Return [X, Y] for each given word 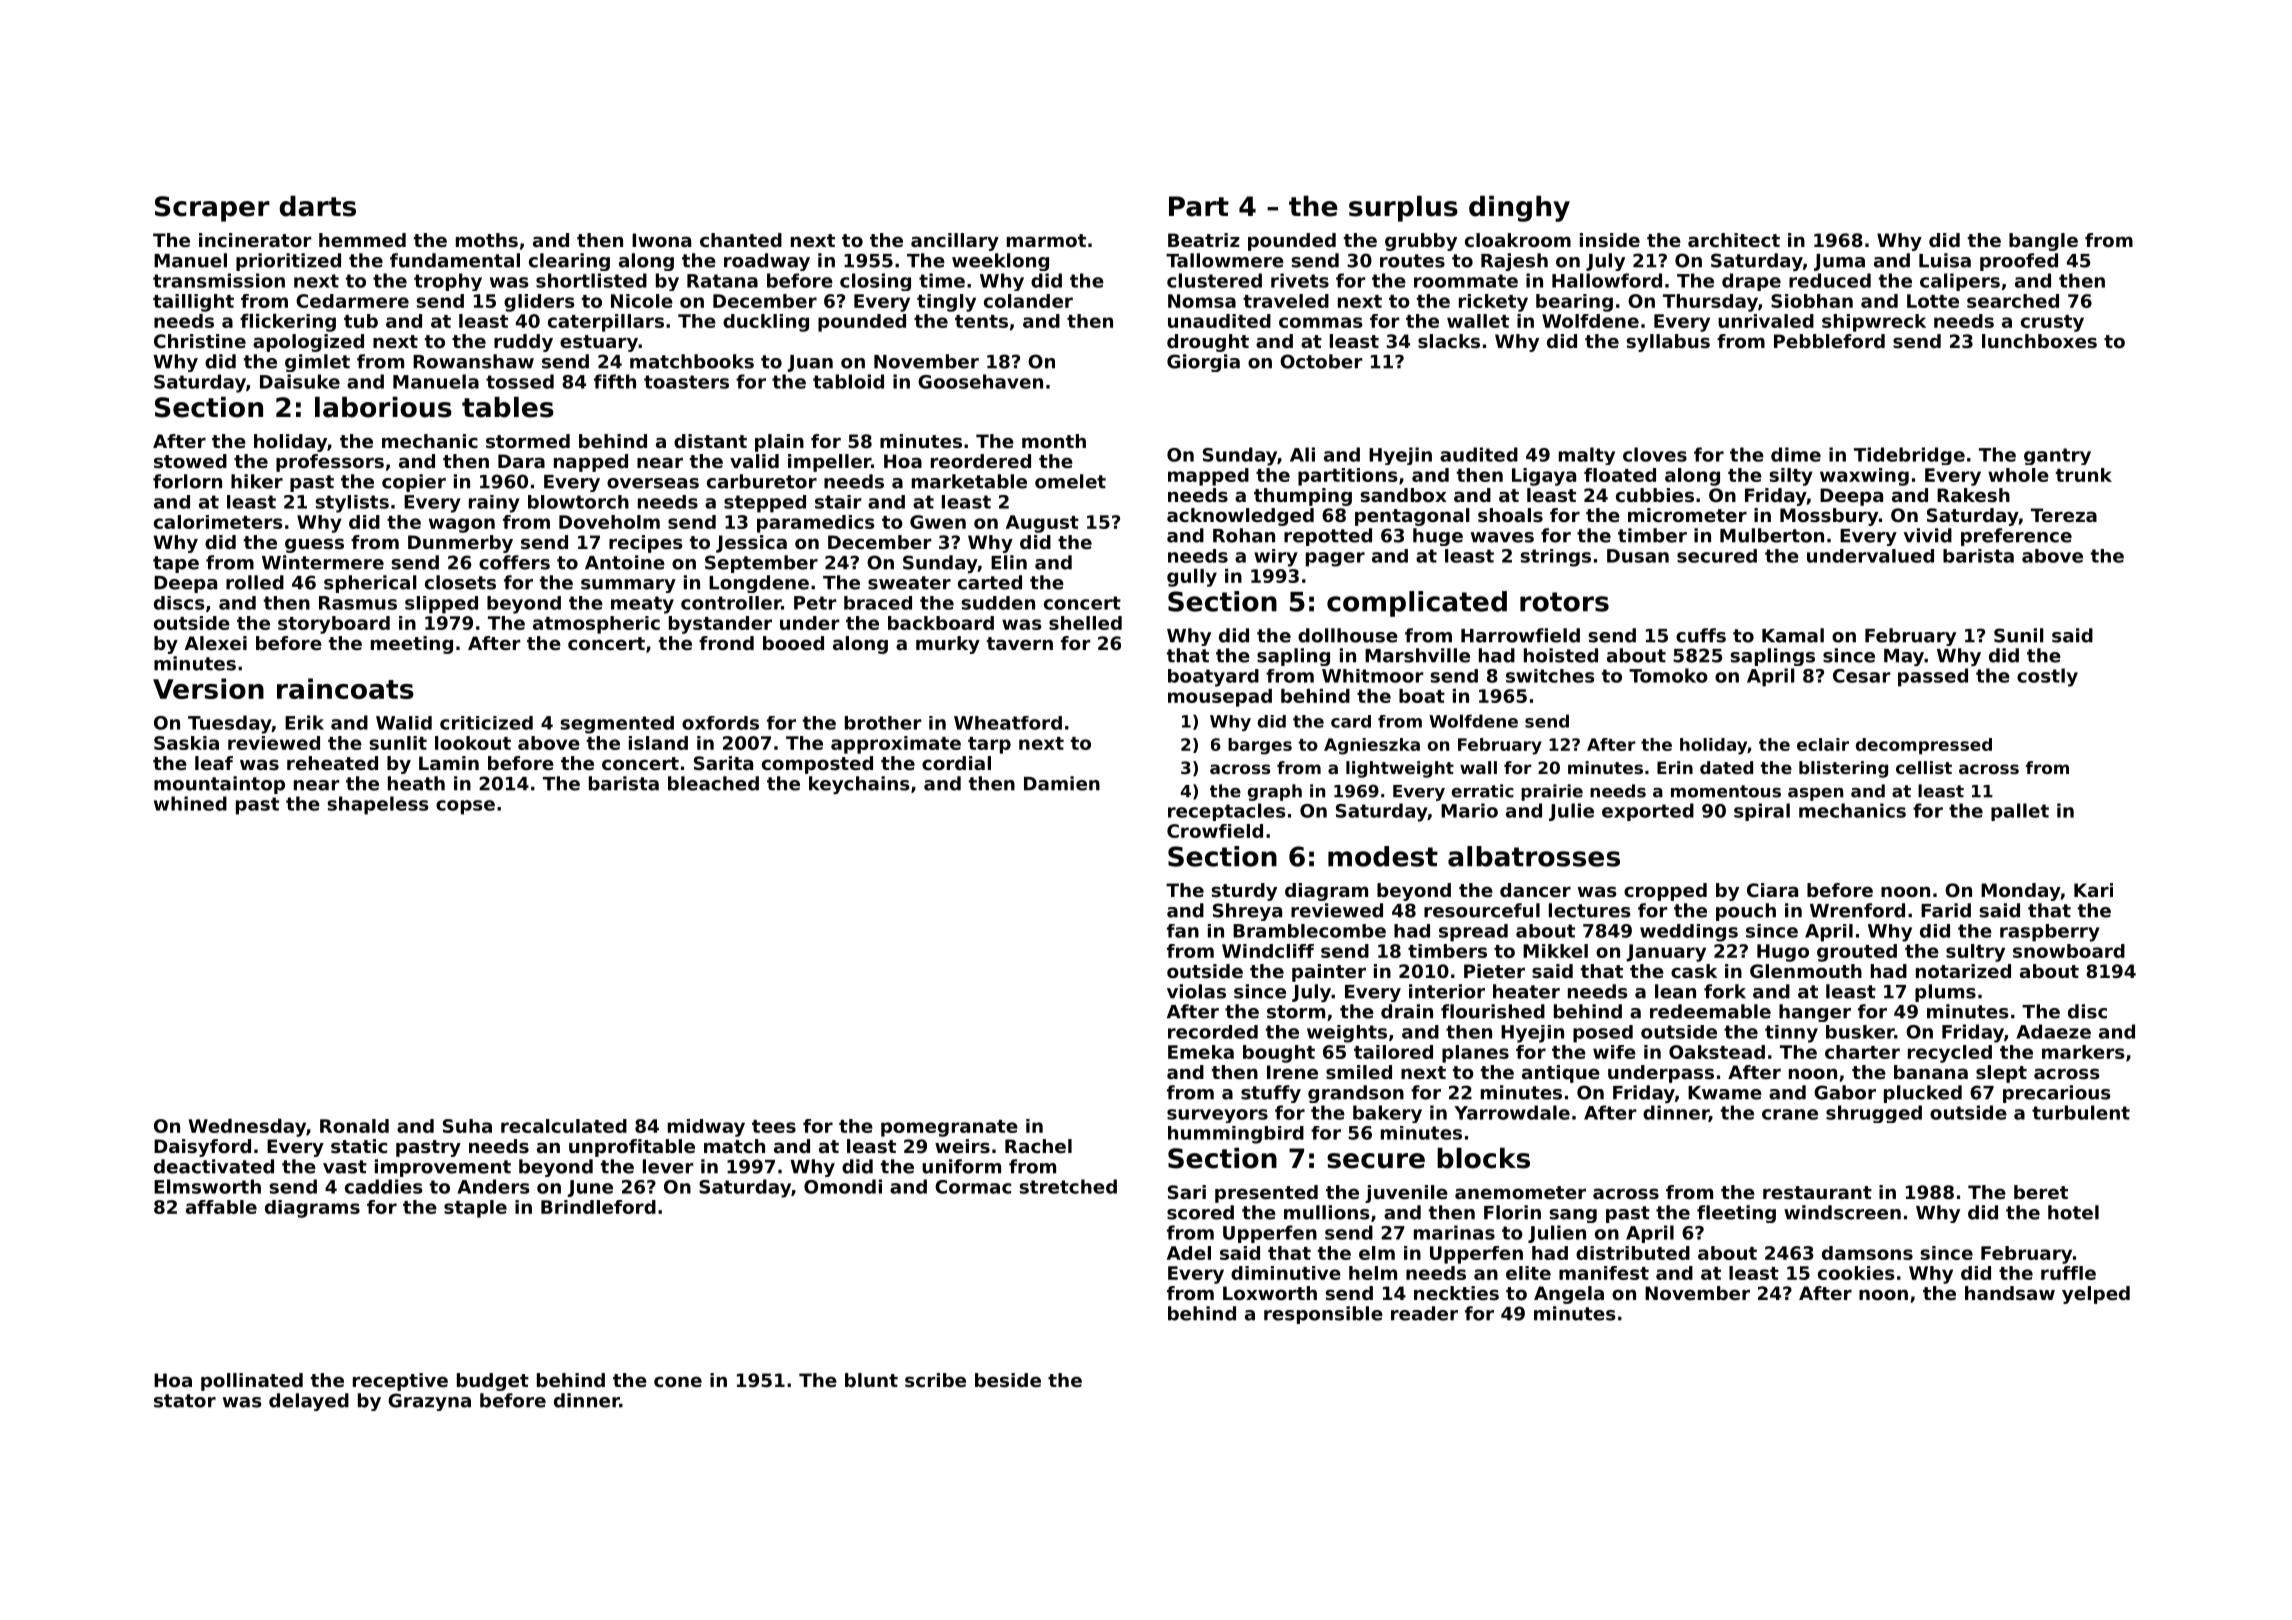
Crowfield [1215, 831]
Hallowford [1607, 280]
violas [1196, 991]
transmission [219, 280]
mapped [1208, 477]
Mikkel [1555, 951]
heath [416, 783]
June [590, 1188]
